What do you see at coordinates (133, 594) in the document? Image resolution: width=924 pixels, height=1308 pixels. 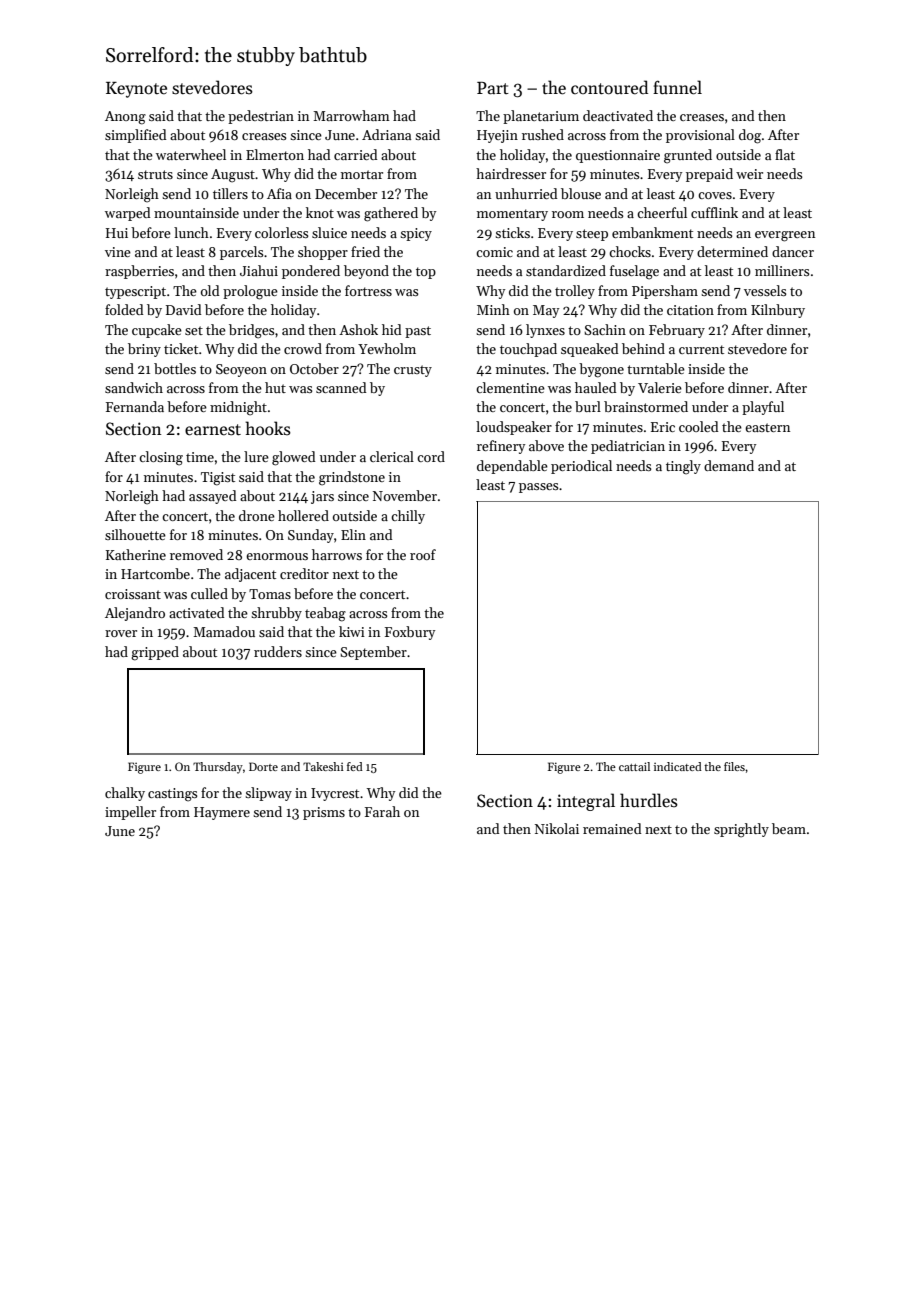 I see `croissant` at bounding box center [133, 594].
